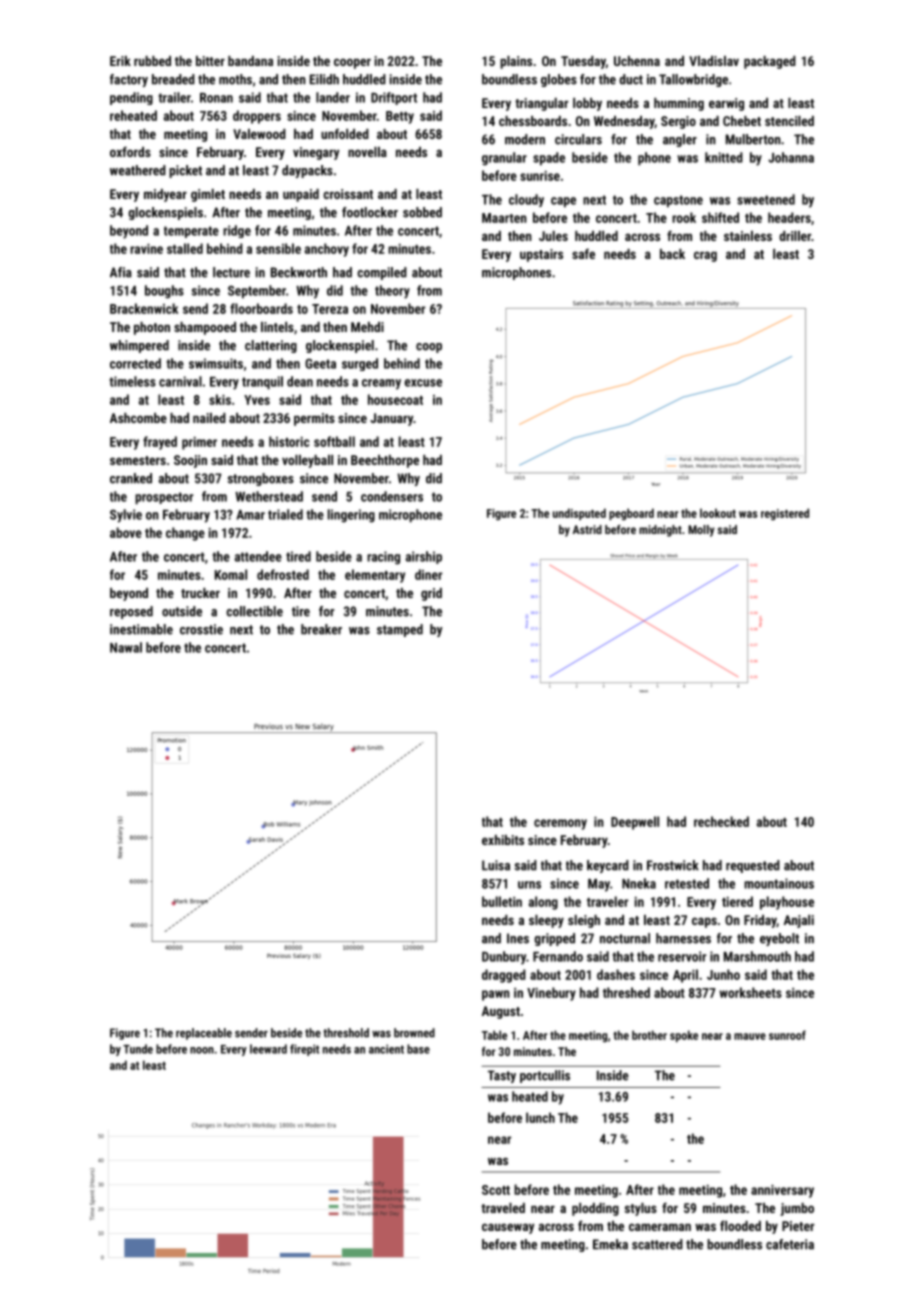 The height and width of the screenshot is (1308, 924). Describe the element at coordinates (503, 840) in the screenshot. I see `exhibits` at that location.
